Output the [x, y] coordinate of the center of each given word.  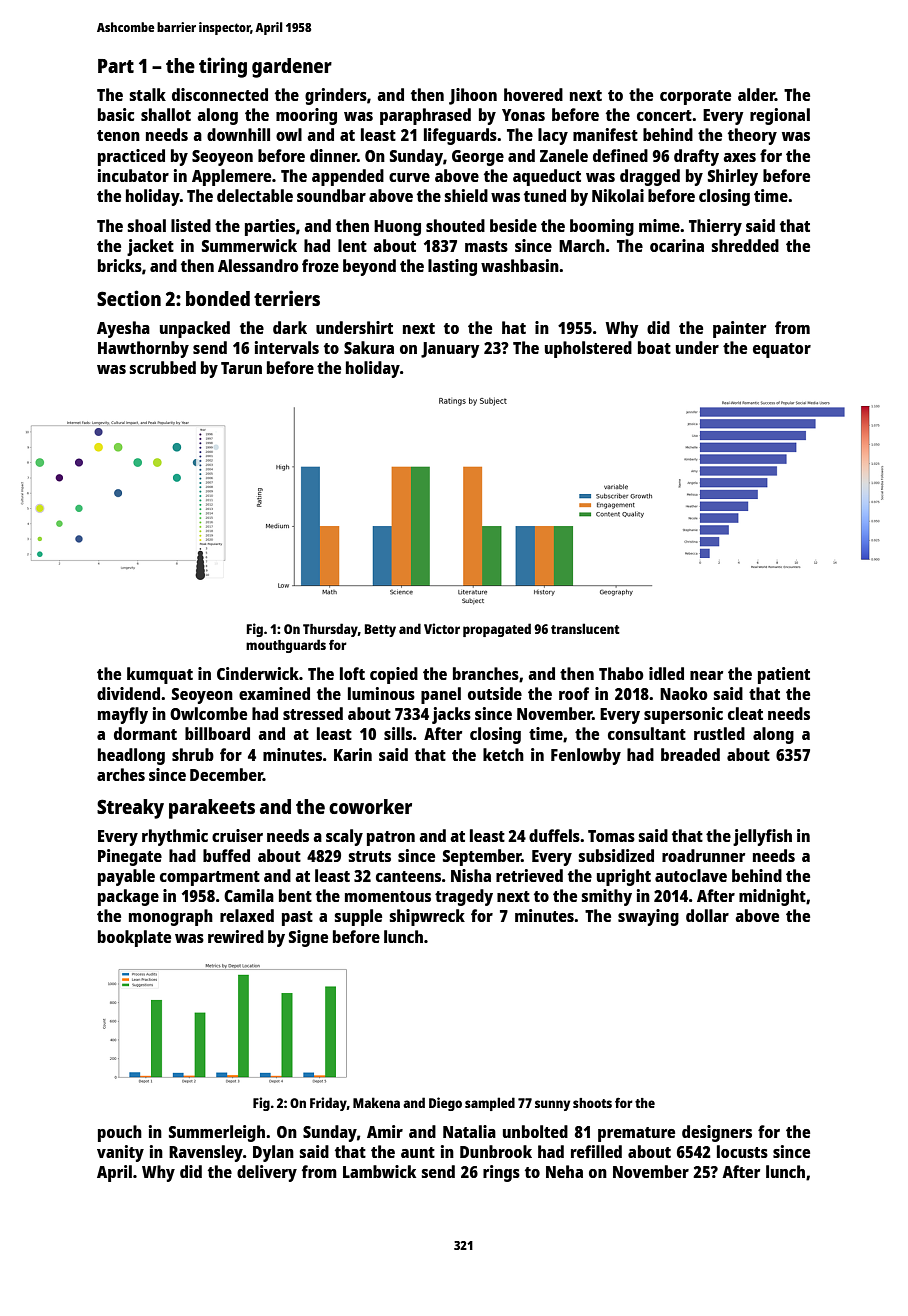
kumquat [160, 675]
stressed [313, 713]
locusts [742, 1151]
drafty [696, 157]
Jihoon [473, 96]
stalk [147, 94]
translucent [585, 628]
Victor [442, 628]
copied [394, 675]
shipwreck [427, 917]
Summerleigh [217, 1133]
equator [782, 350]
